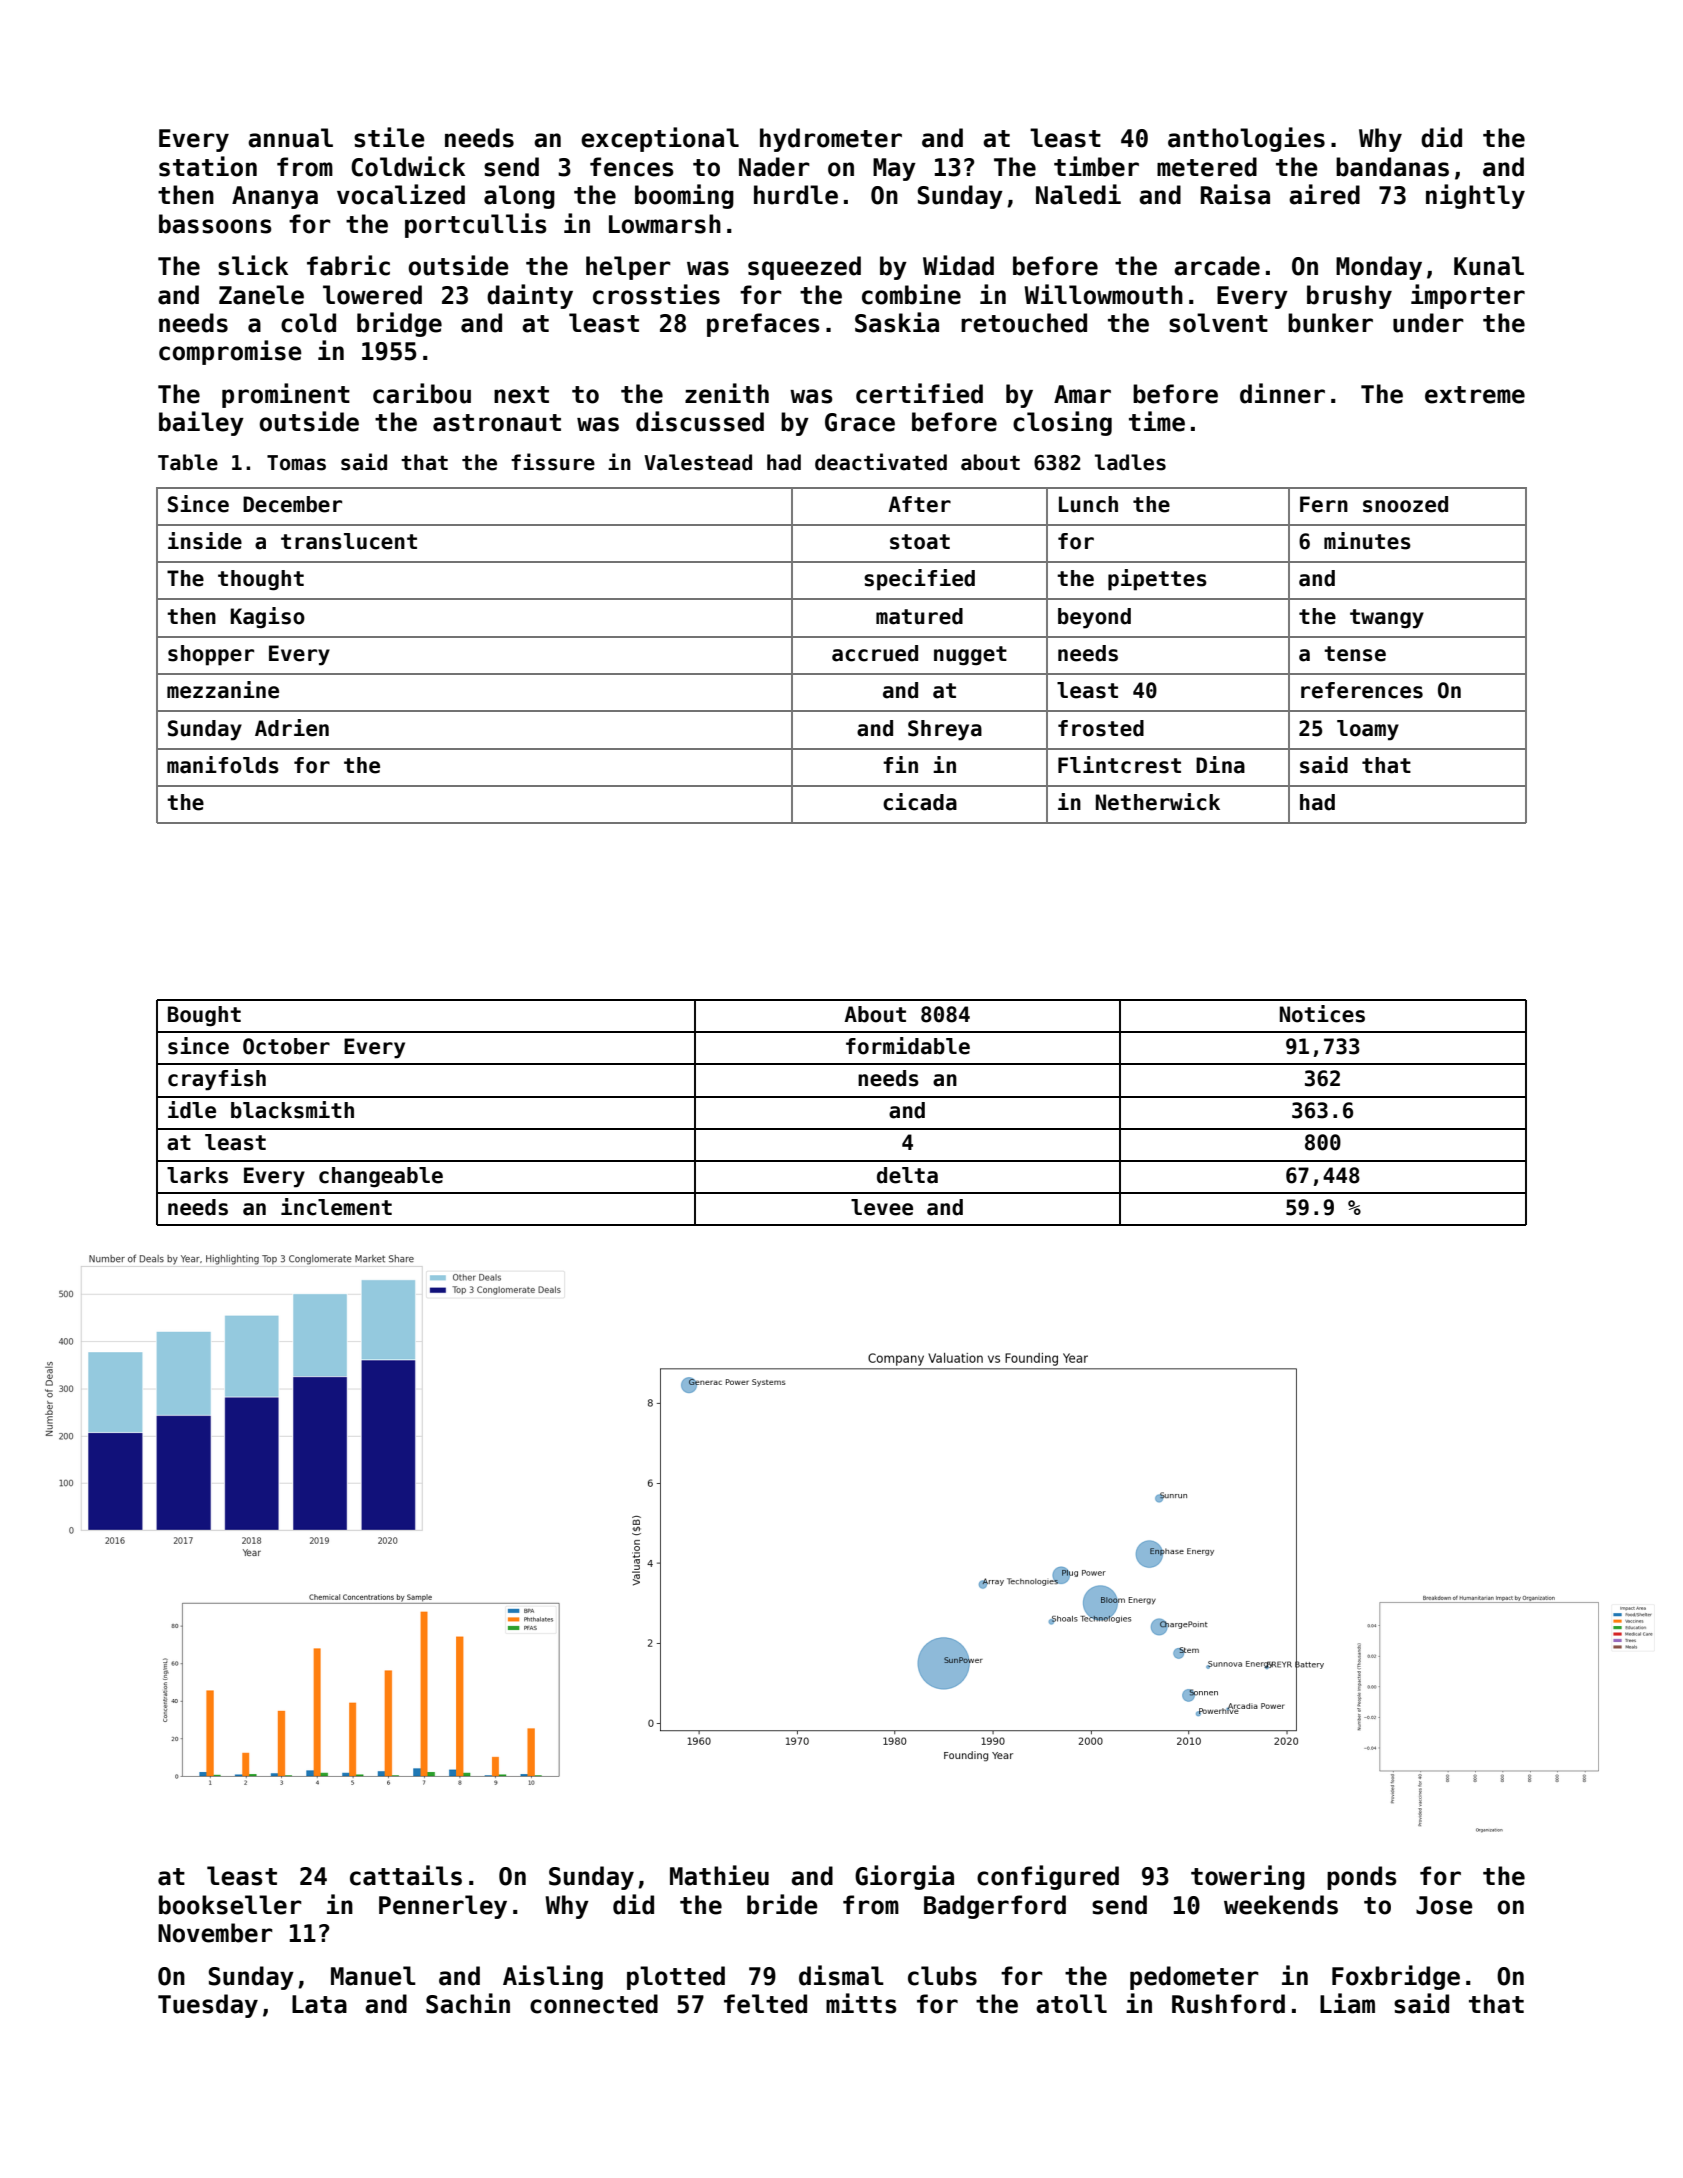 Image resolution: width=1683 pixels, height=2178 pixels. I want to click on ponds, so click(1362, 1878).
